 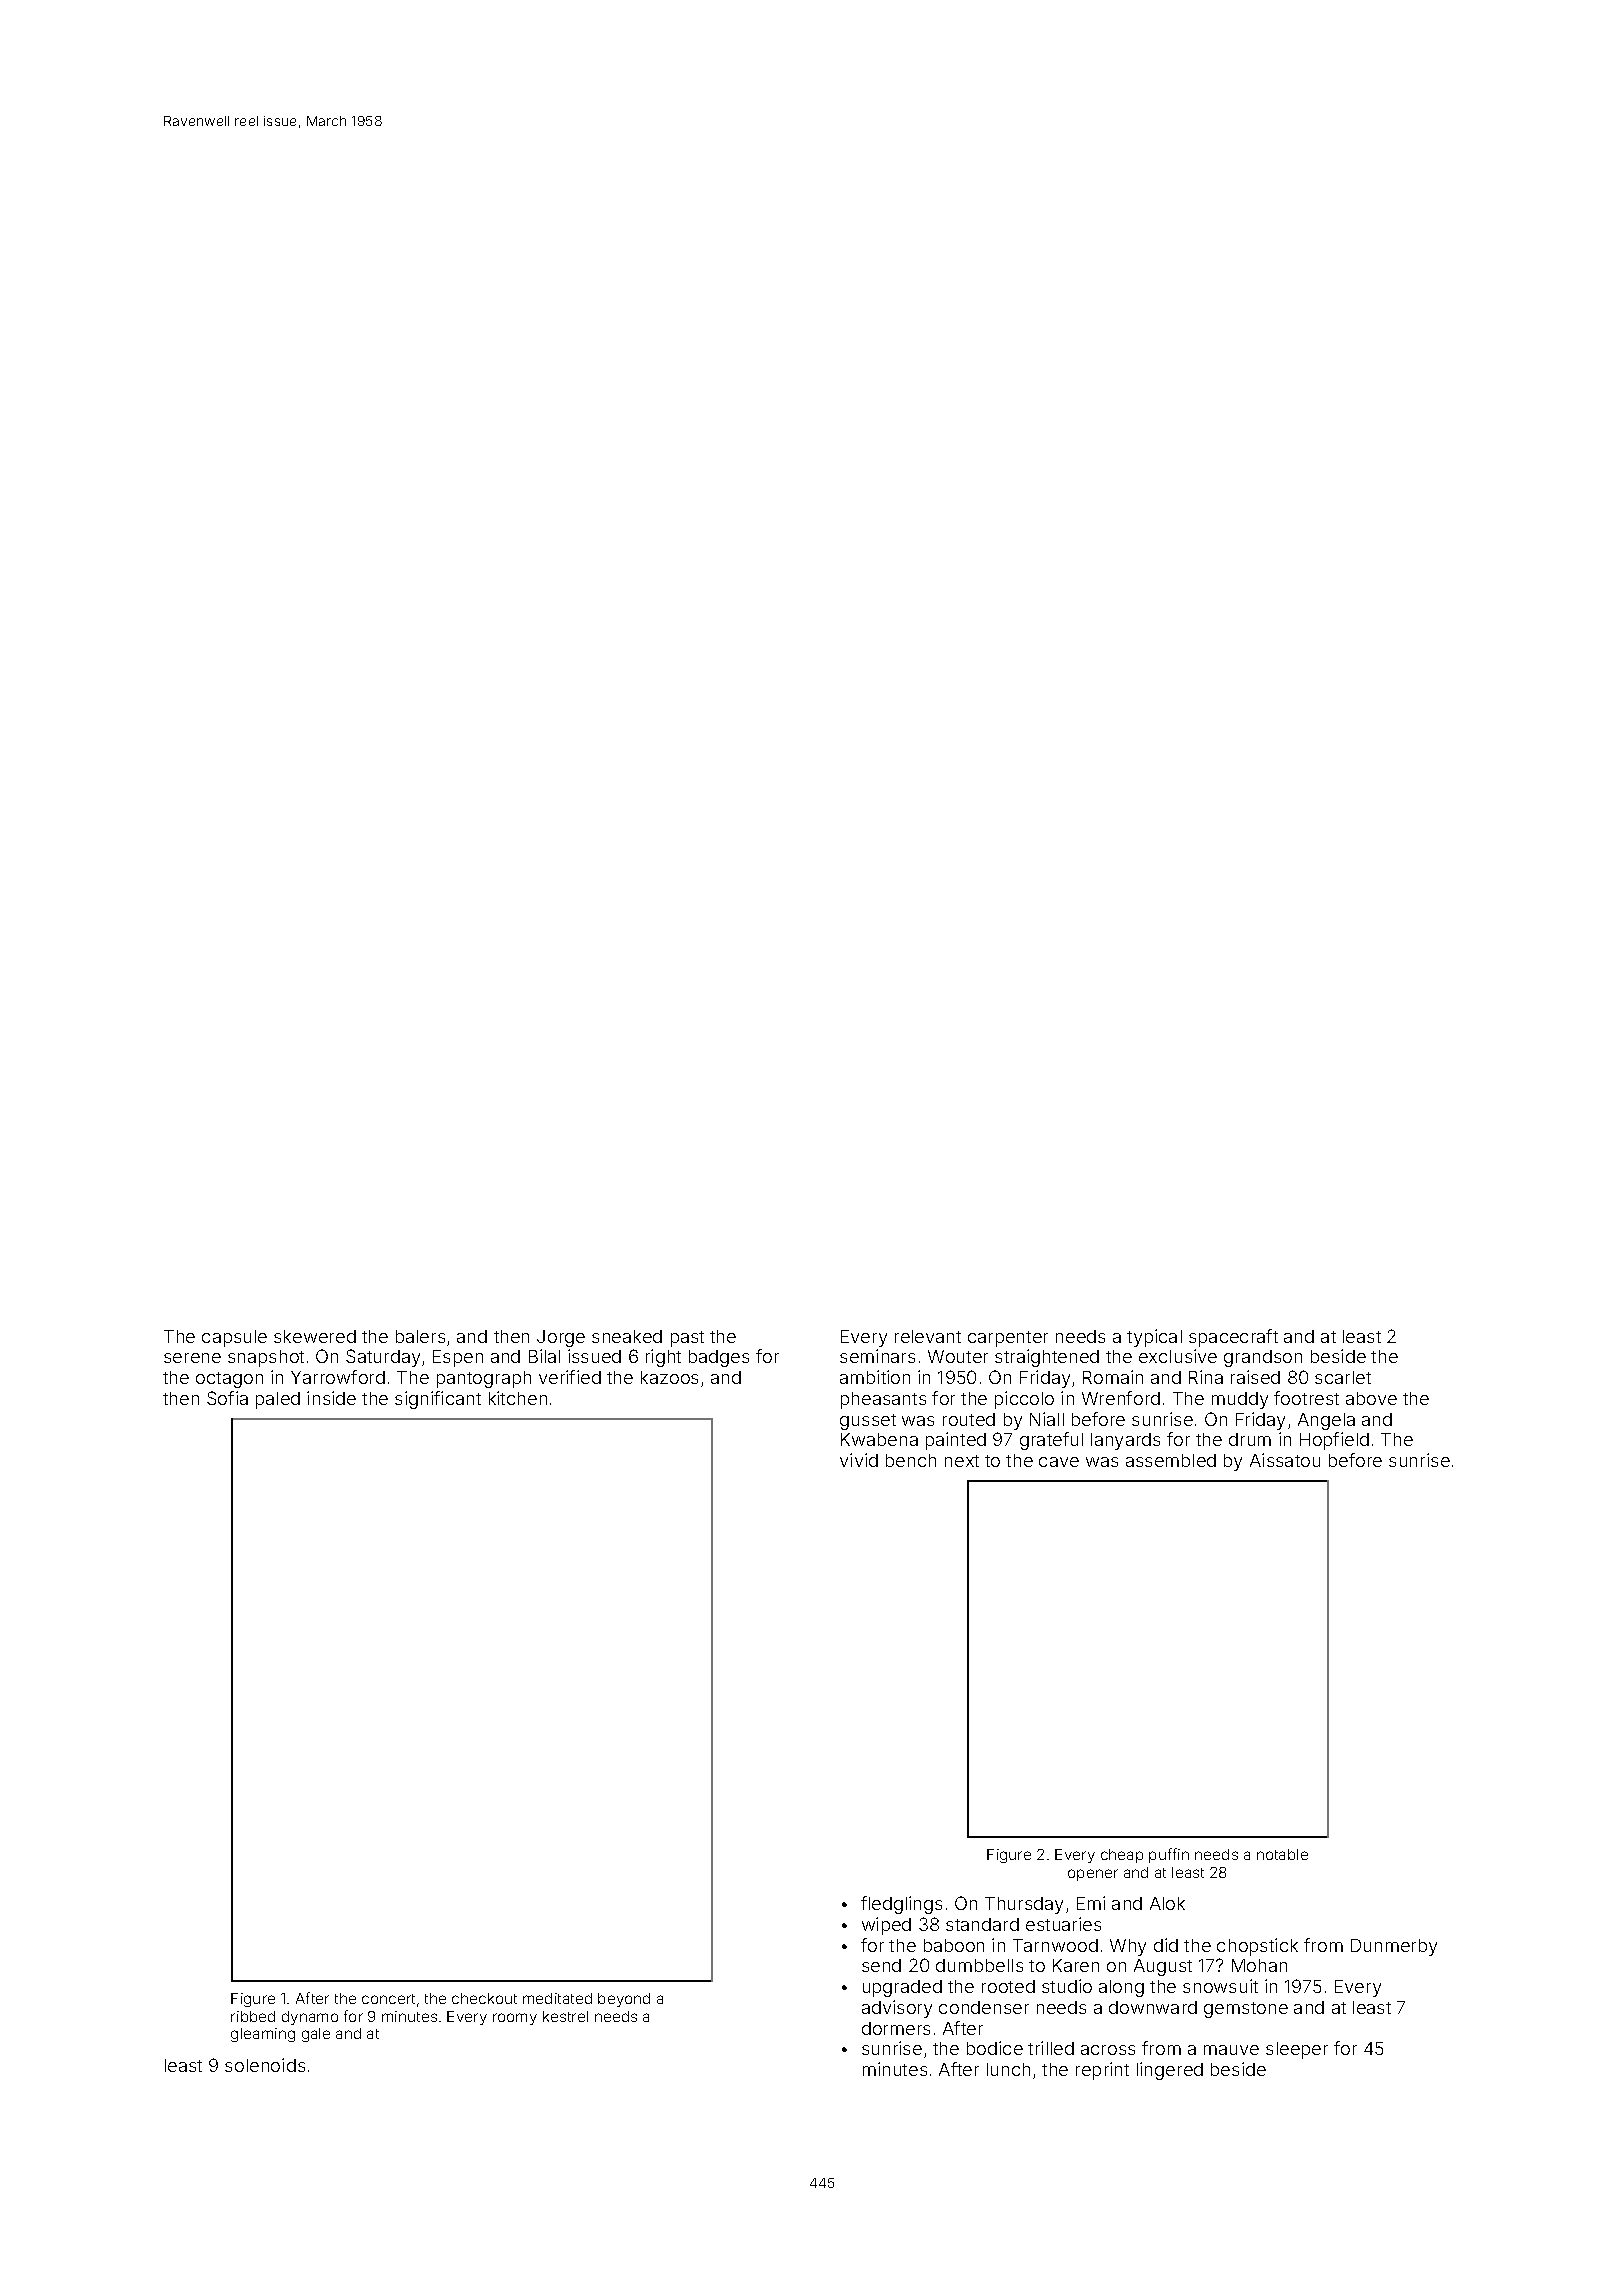 I want to click on fledglings, so click(x=901, y=1905).
